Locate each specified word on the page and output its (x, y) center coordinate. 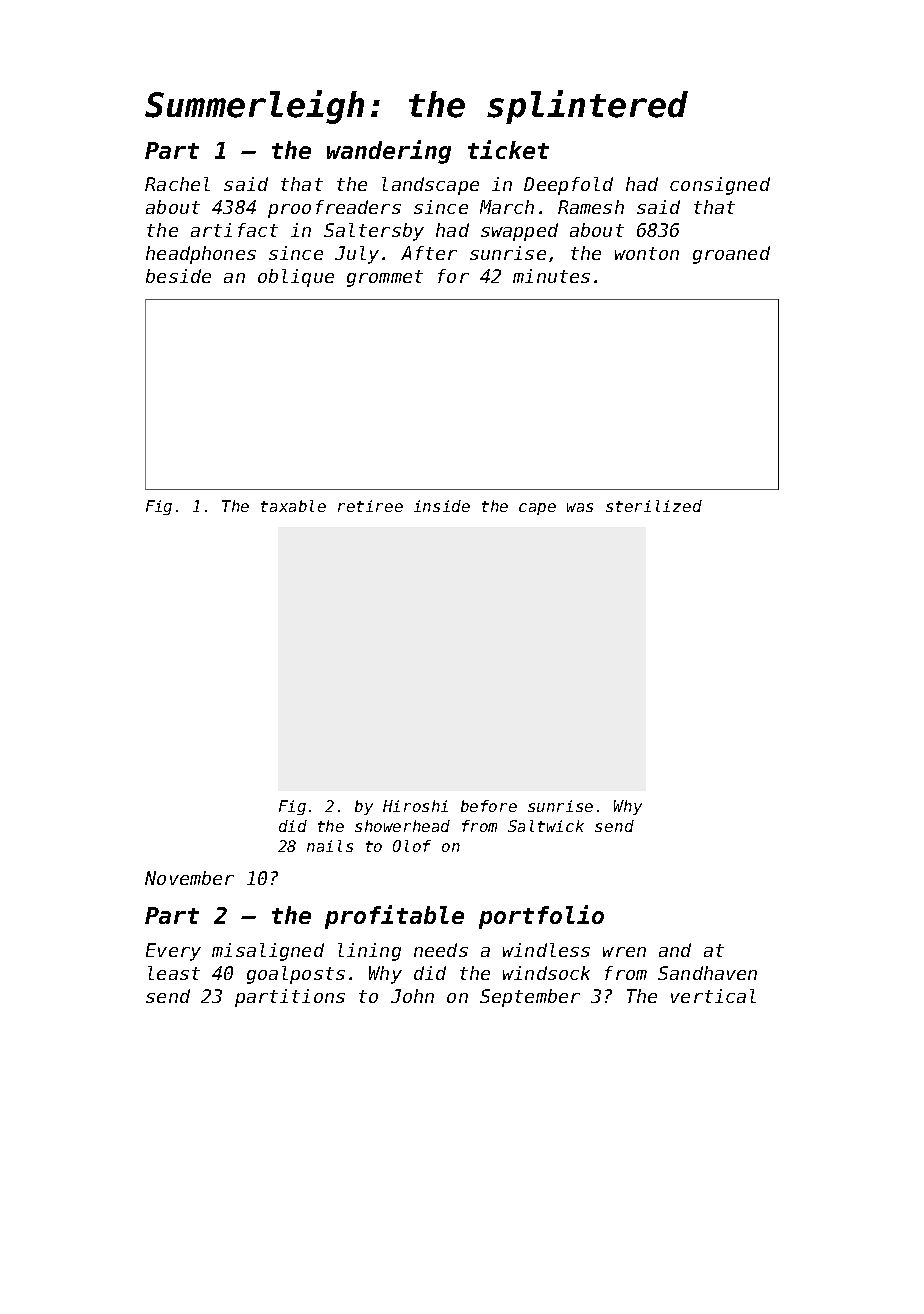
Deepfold (568, 186)
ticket (508, 149)
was (580, 507)
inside (442, 506)
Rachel (177, 184)
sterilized (654, 506)
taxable (293, 506)
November (189, 878)
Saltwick (546, 826)
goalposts (296, 975)
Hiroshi (415, 806)
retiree (370, 506)
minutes (551, 276)
